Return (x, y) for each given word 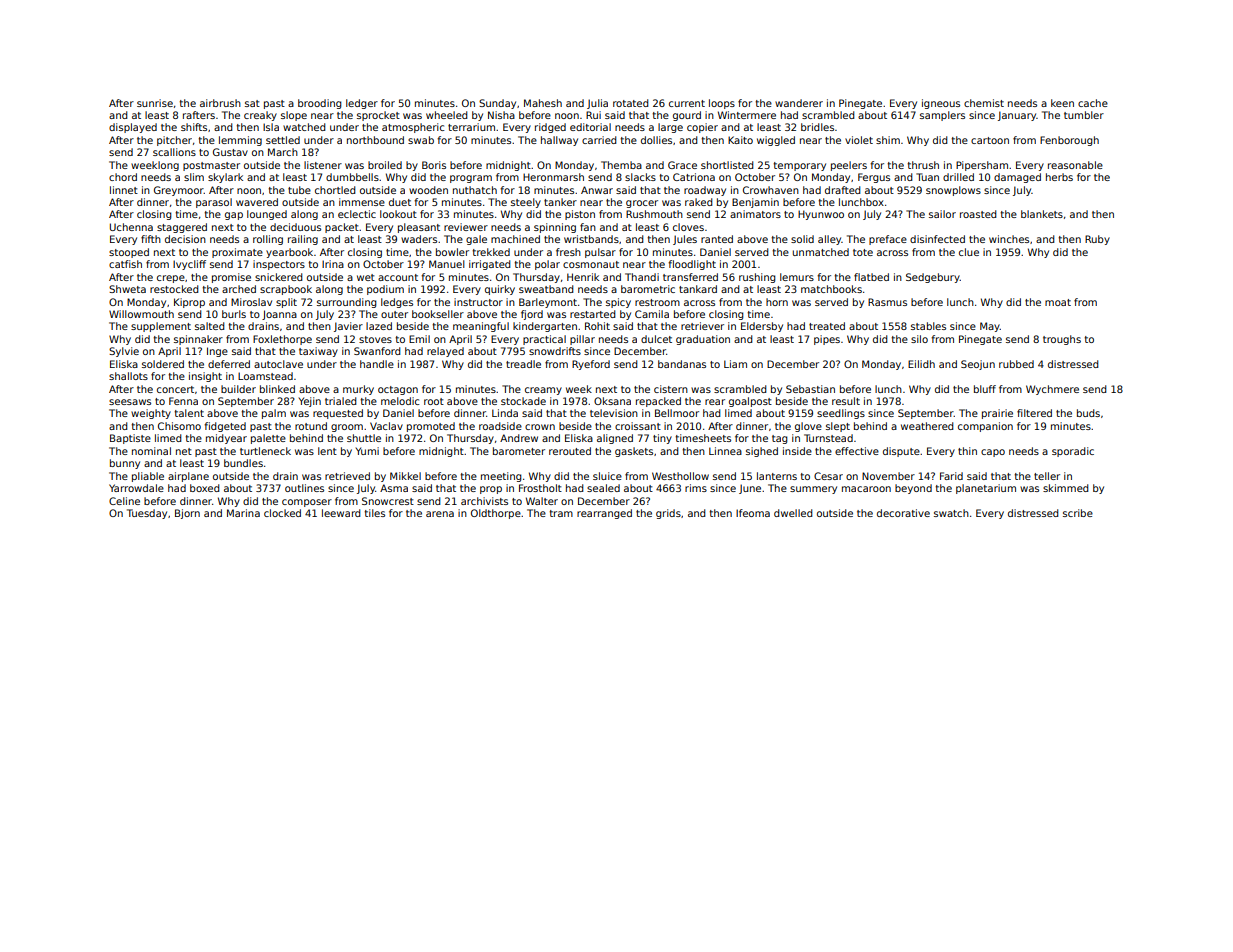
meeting (501, 477)
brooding (320, 104)
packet (342, 228)
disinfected (937, 239)
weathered (927, 426)
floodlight (692, 265)
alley (830, 240)
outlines (304, 488)
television (614, 413)
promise (231, 278)
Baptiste (130, 439)
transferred (690, 277)
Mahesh (543, 103)
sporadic (1073, 452)
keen (1062, 103)
